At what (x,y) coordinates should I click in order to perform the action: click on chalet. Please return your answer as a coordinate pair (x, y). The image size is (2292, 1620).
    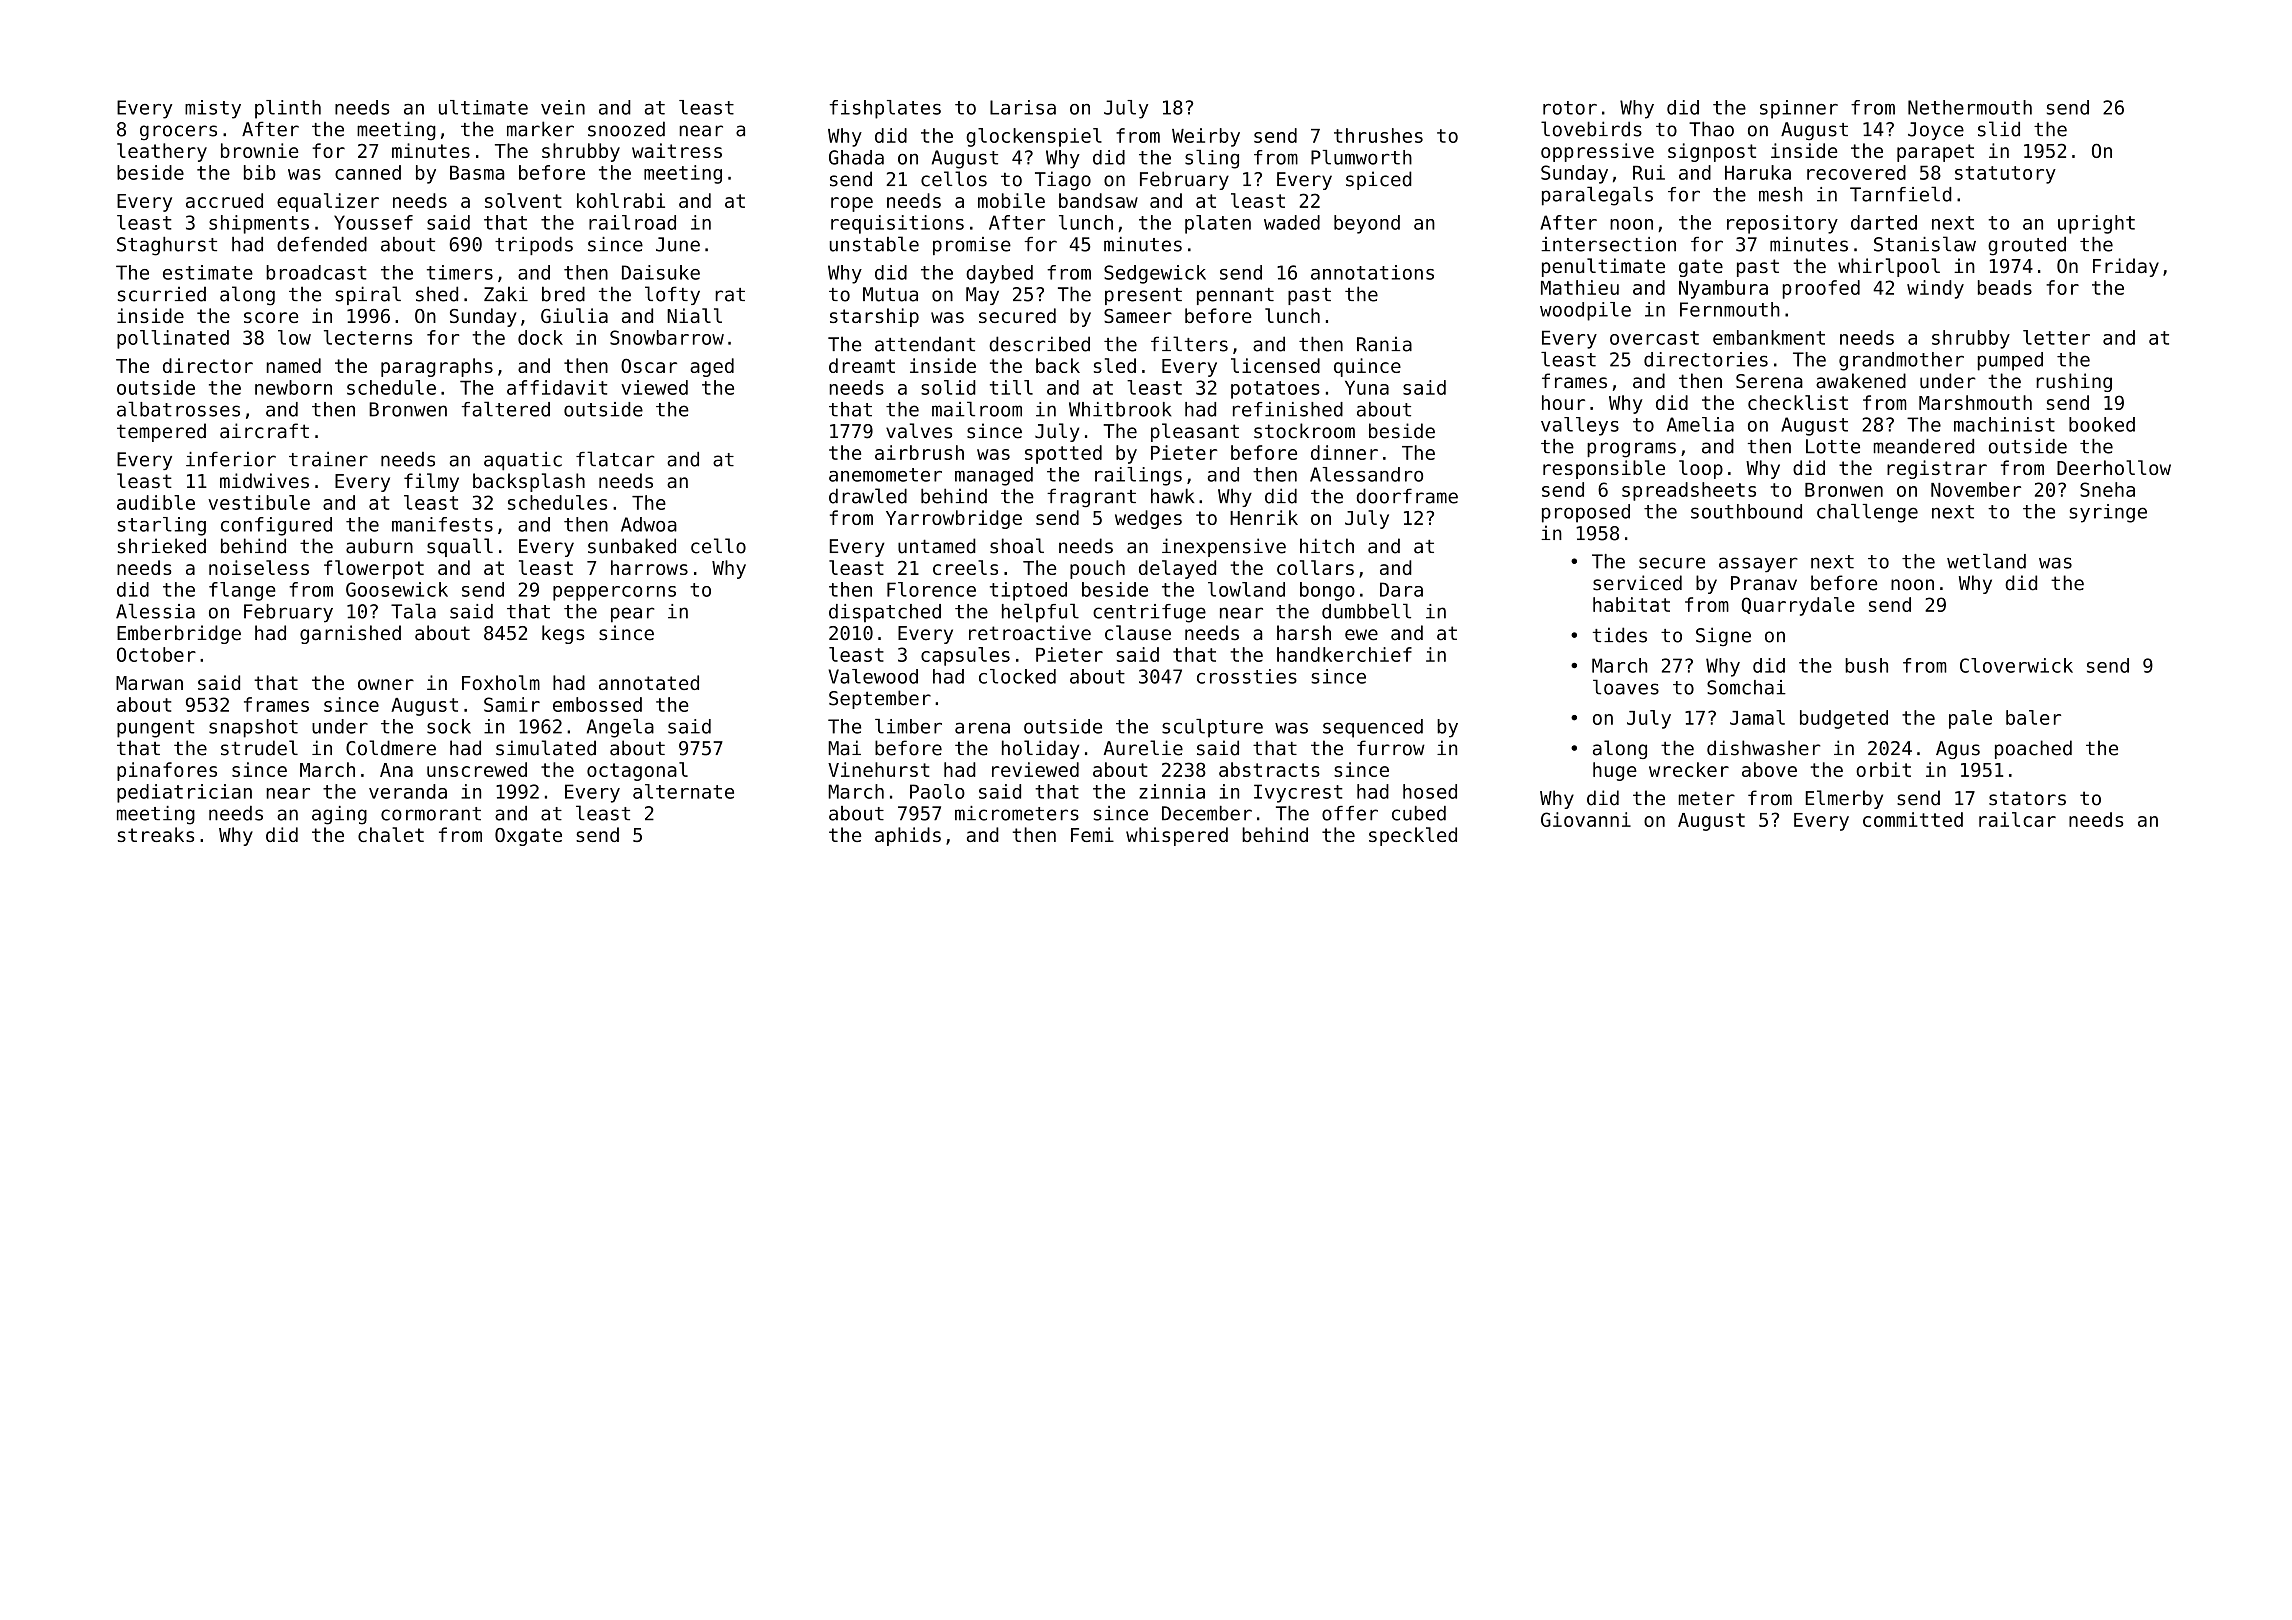
    Looking at the image, I should click on (391, 834).
